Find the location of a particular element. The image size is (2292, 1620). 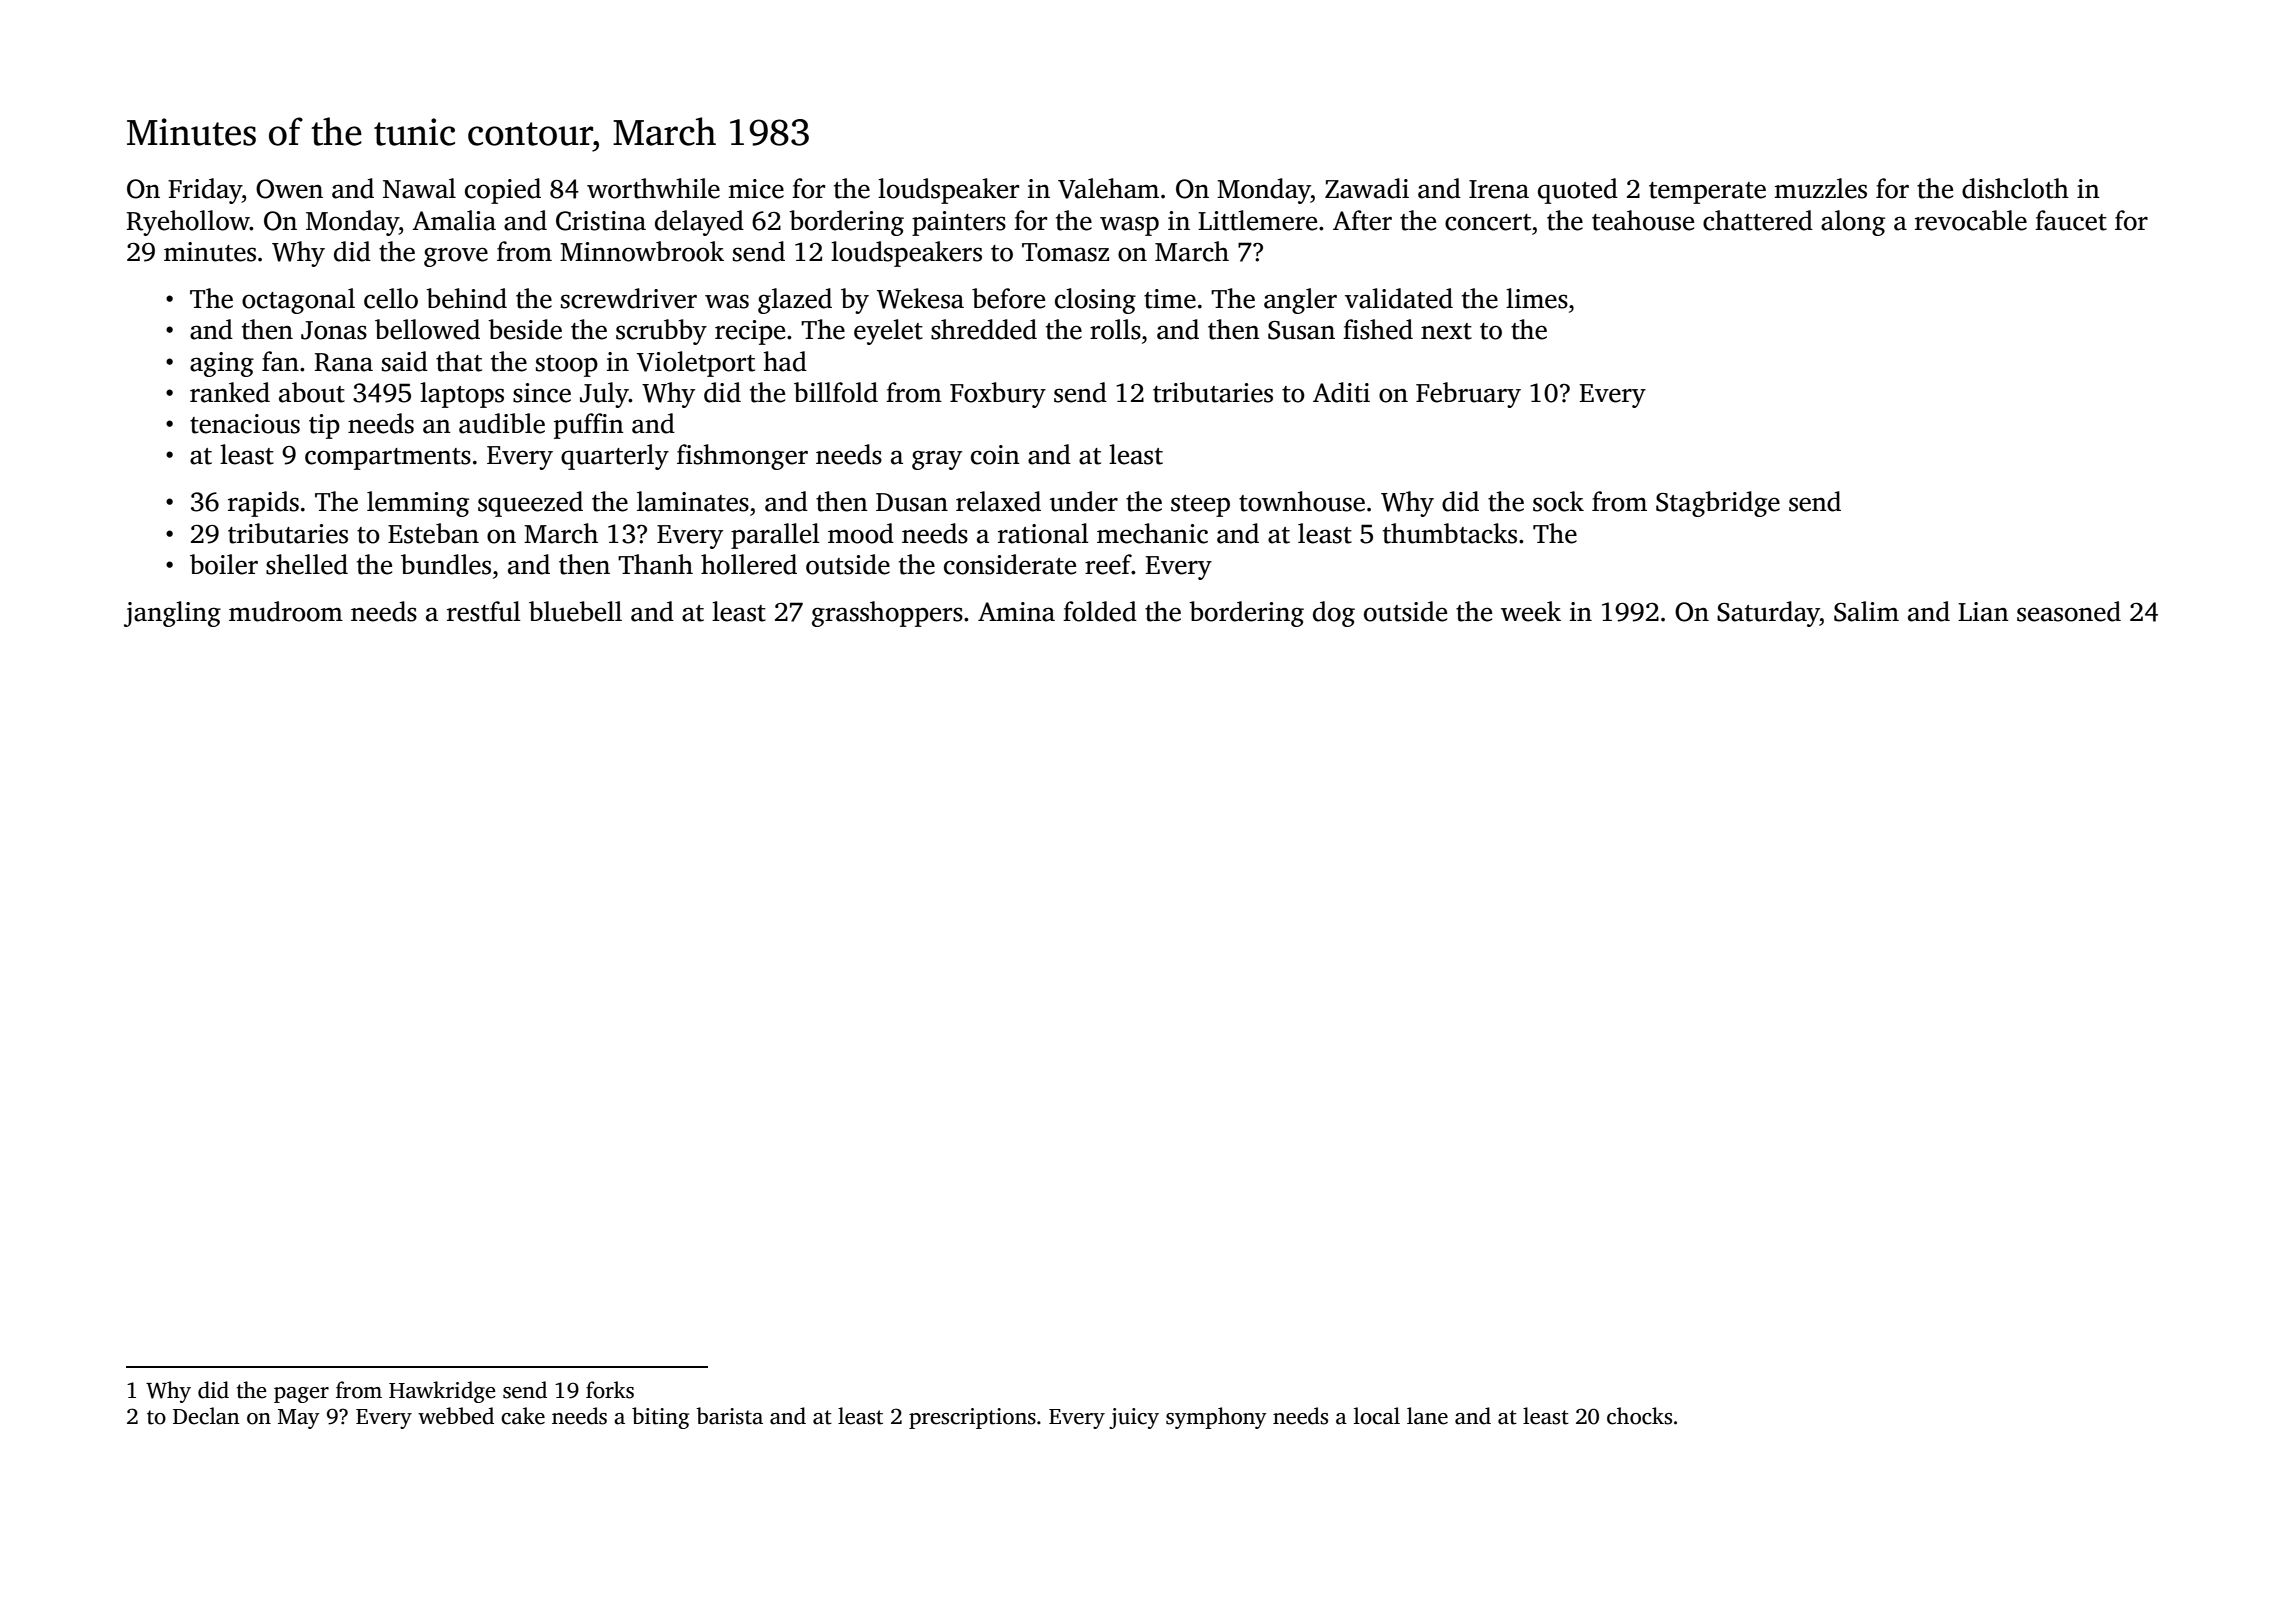

revocable is located at coordinates (1971, 220).
